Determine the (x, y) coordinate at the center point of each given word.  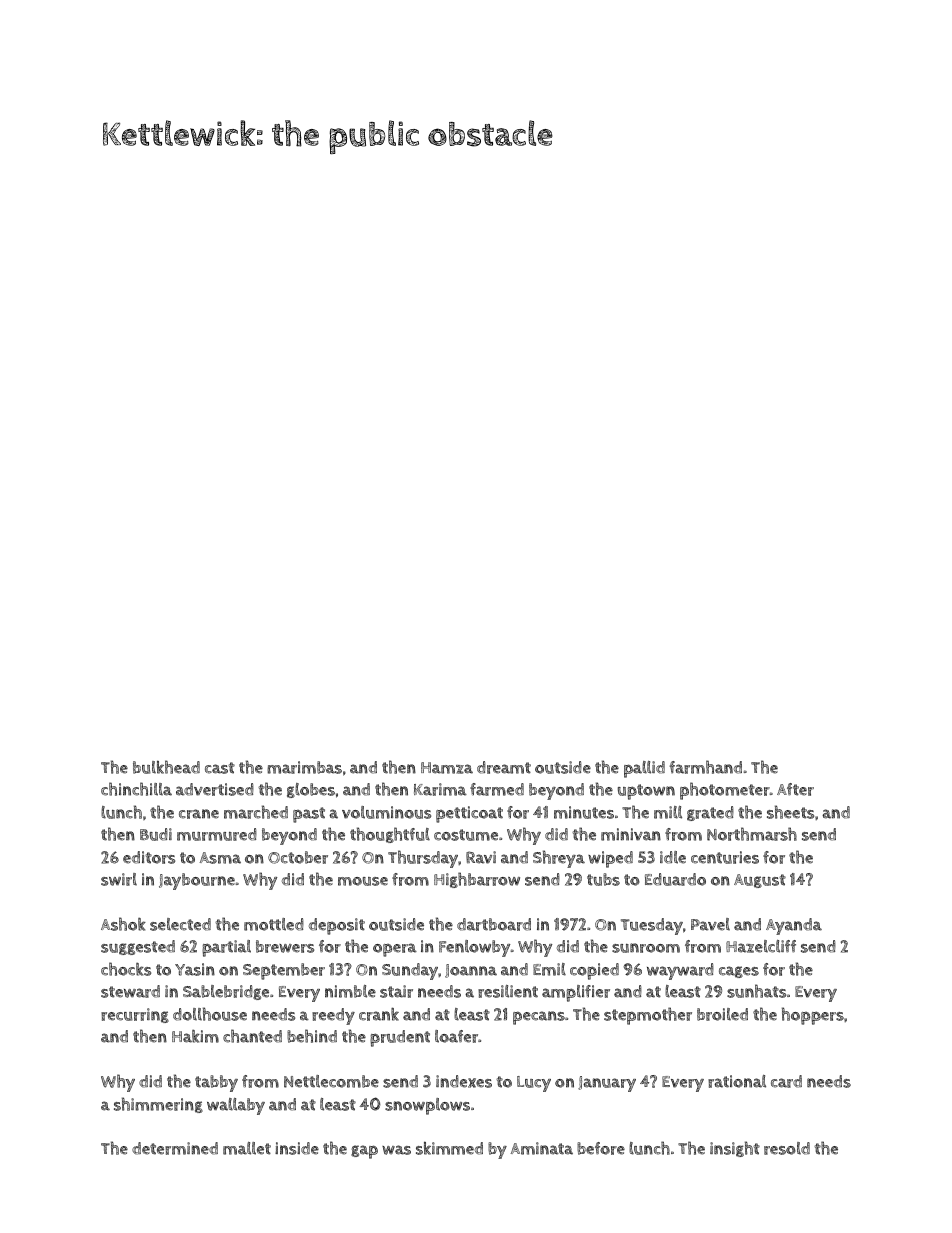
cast (220, 768)
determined (175, 1148)
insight (735, 1149)
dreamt (504, 767)
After (795, 789)
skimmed (449, 1148)
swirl (119, 879)
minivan (631, 834)
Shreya (559, 859)
